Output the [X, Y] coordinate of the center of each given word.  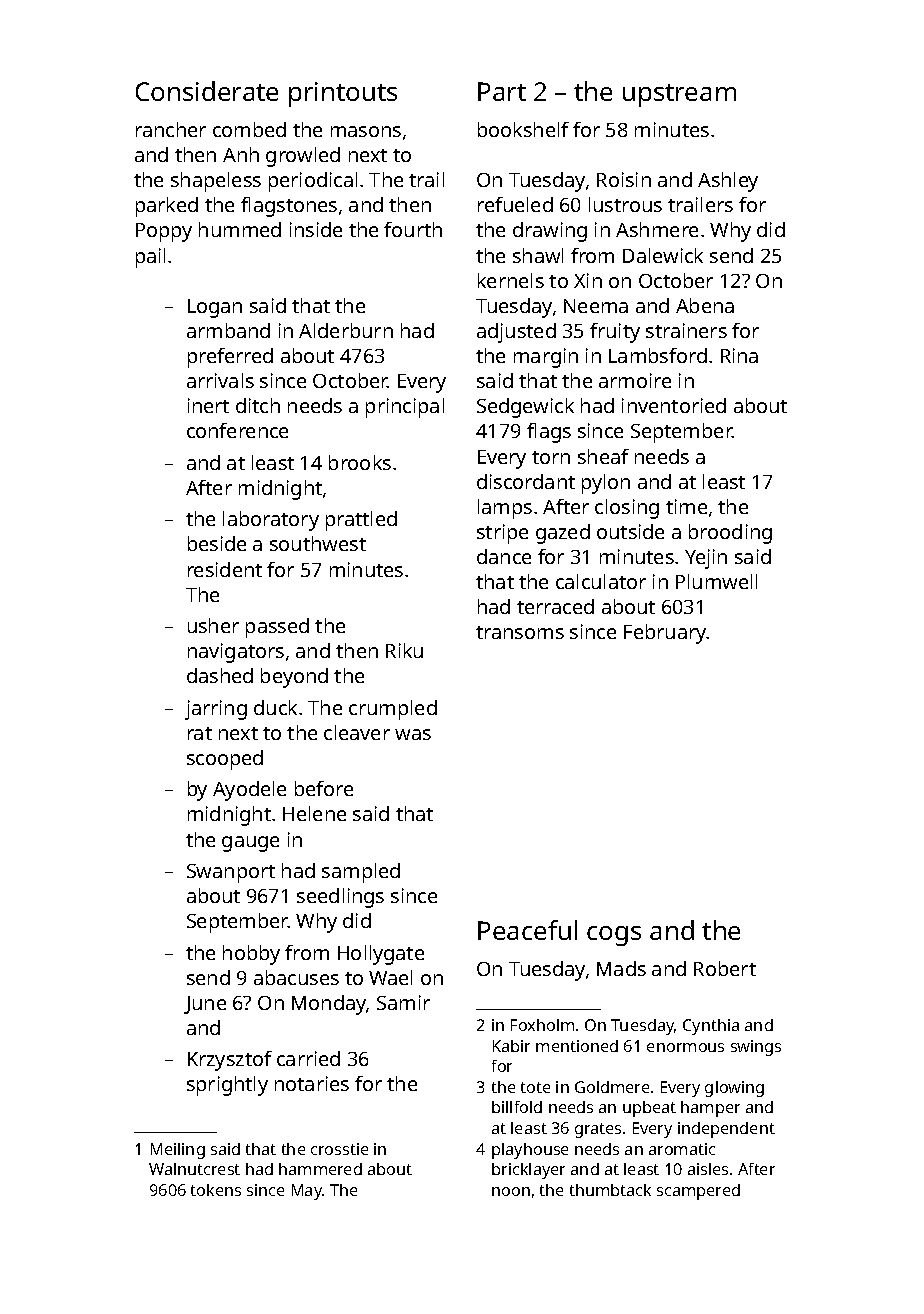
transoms [520, 632]
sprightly [227, 1086]
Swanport [231, 873]
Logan [215, 308]
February [665, 634]
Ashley [728, 182]
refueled [515, 204]
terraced [555, 606]
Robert [725, 968]
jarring [216, 710]
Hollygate [381, 955]
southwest [318, 543]
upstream [679, 95]
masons [366, 131]
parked [167, 207]
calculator [601, 581]
